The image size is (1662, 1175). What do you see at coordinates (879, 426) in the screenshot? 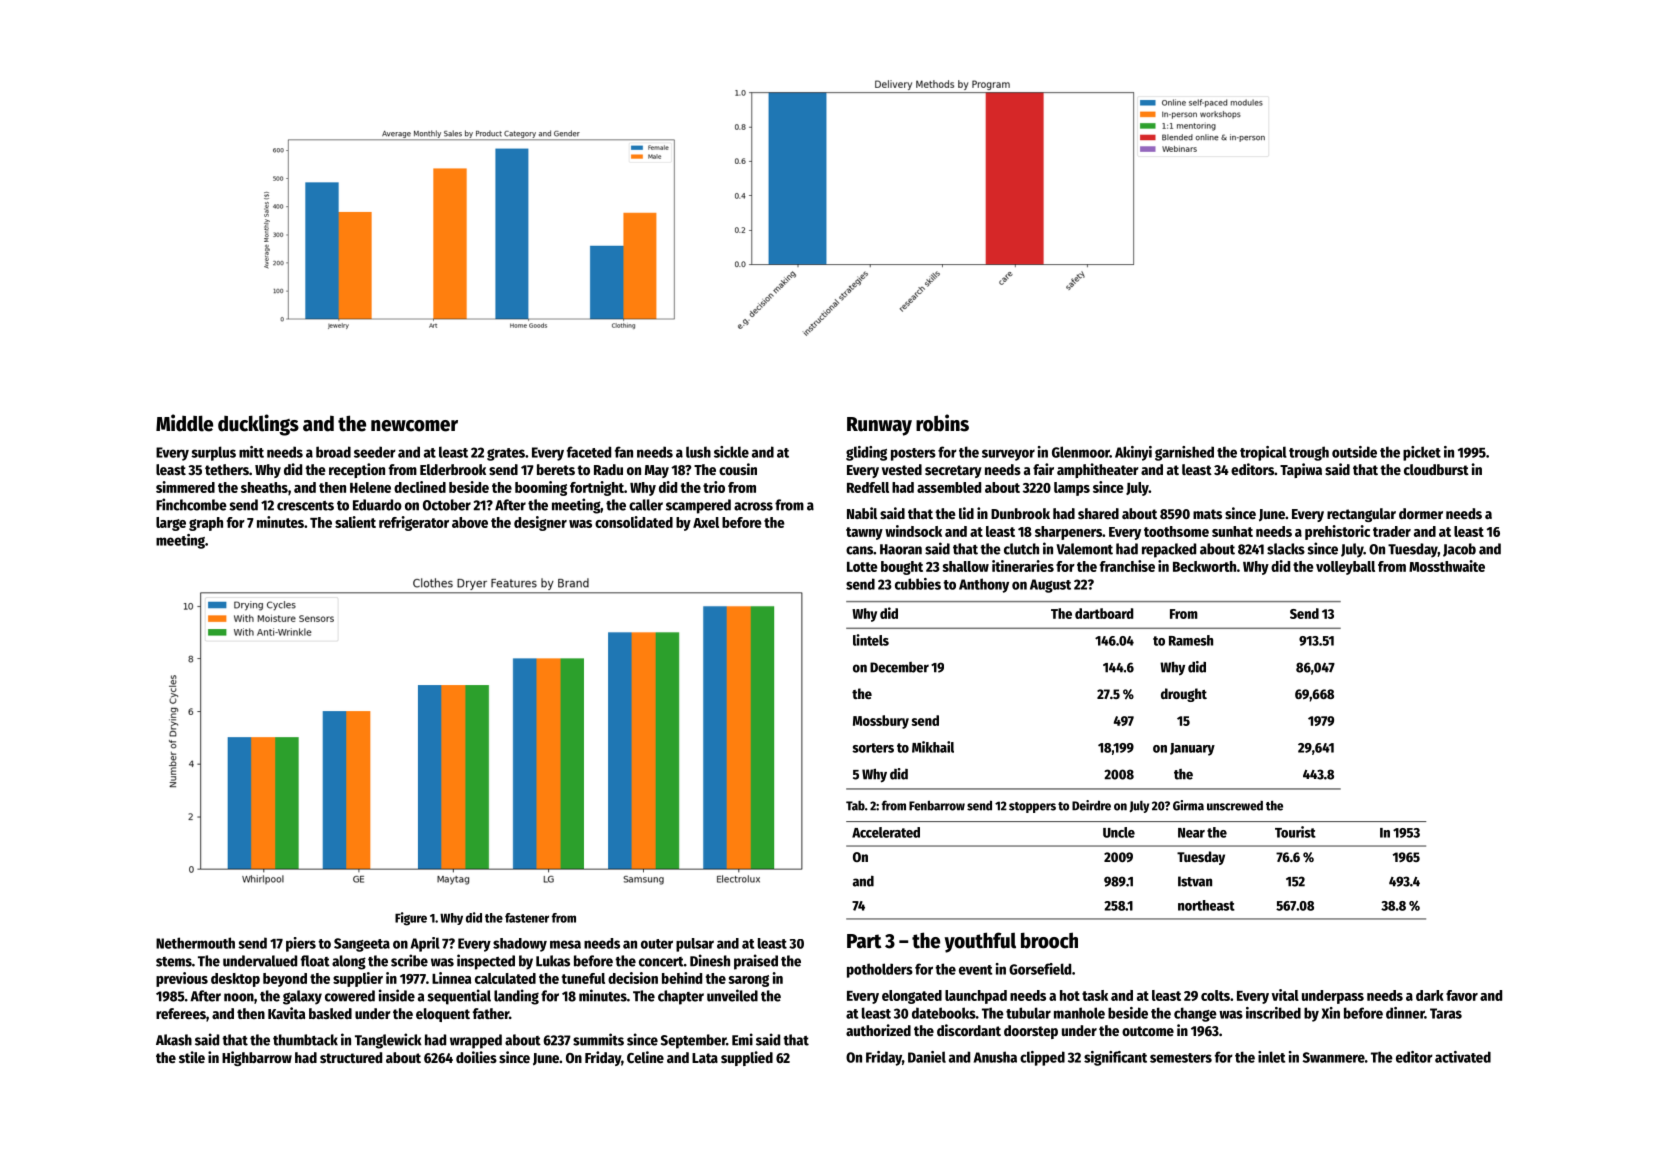
I see `Runway` at bounding box center [879, 426].
